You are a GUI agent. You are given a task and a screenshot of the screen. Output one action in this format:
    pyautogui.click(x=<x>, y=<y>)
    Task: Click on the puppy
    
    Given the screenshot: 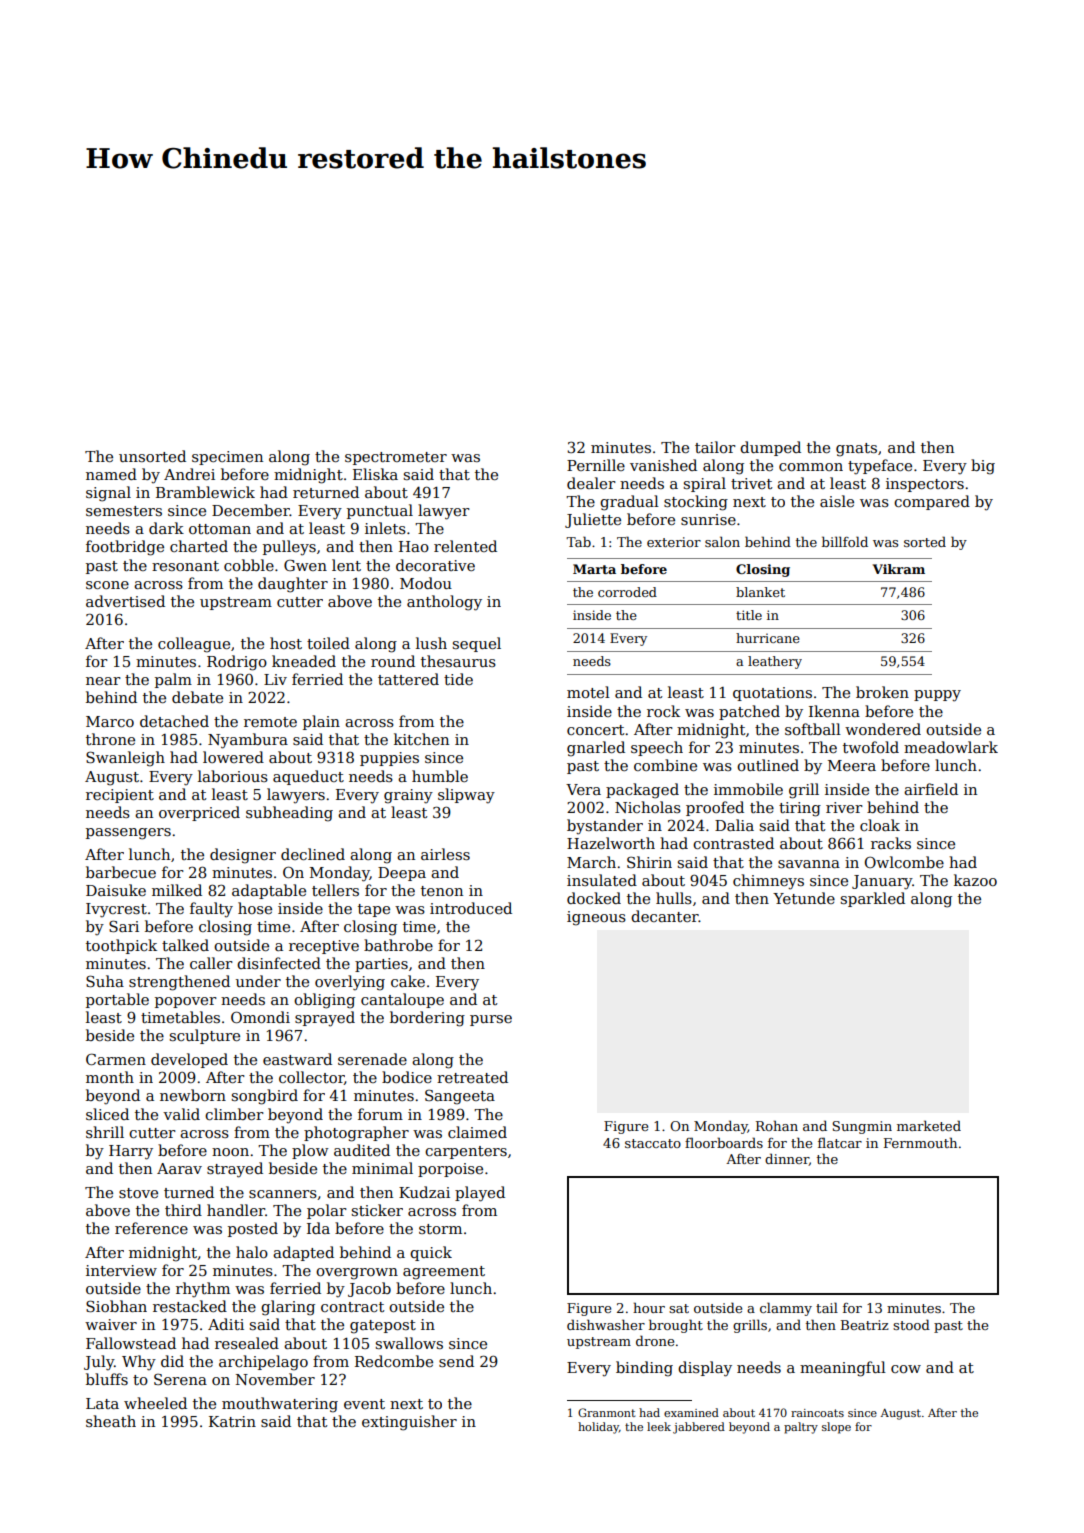 What is the action you would take?
    pyautogui.click(x=937, y=696)
